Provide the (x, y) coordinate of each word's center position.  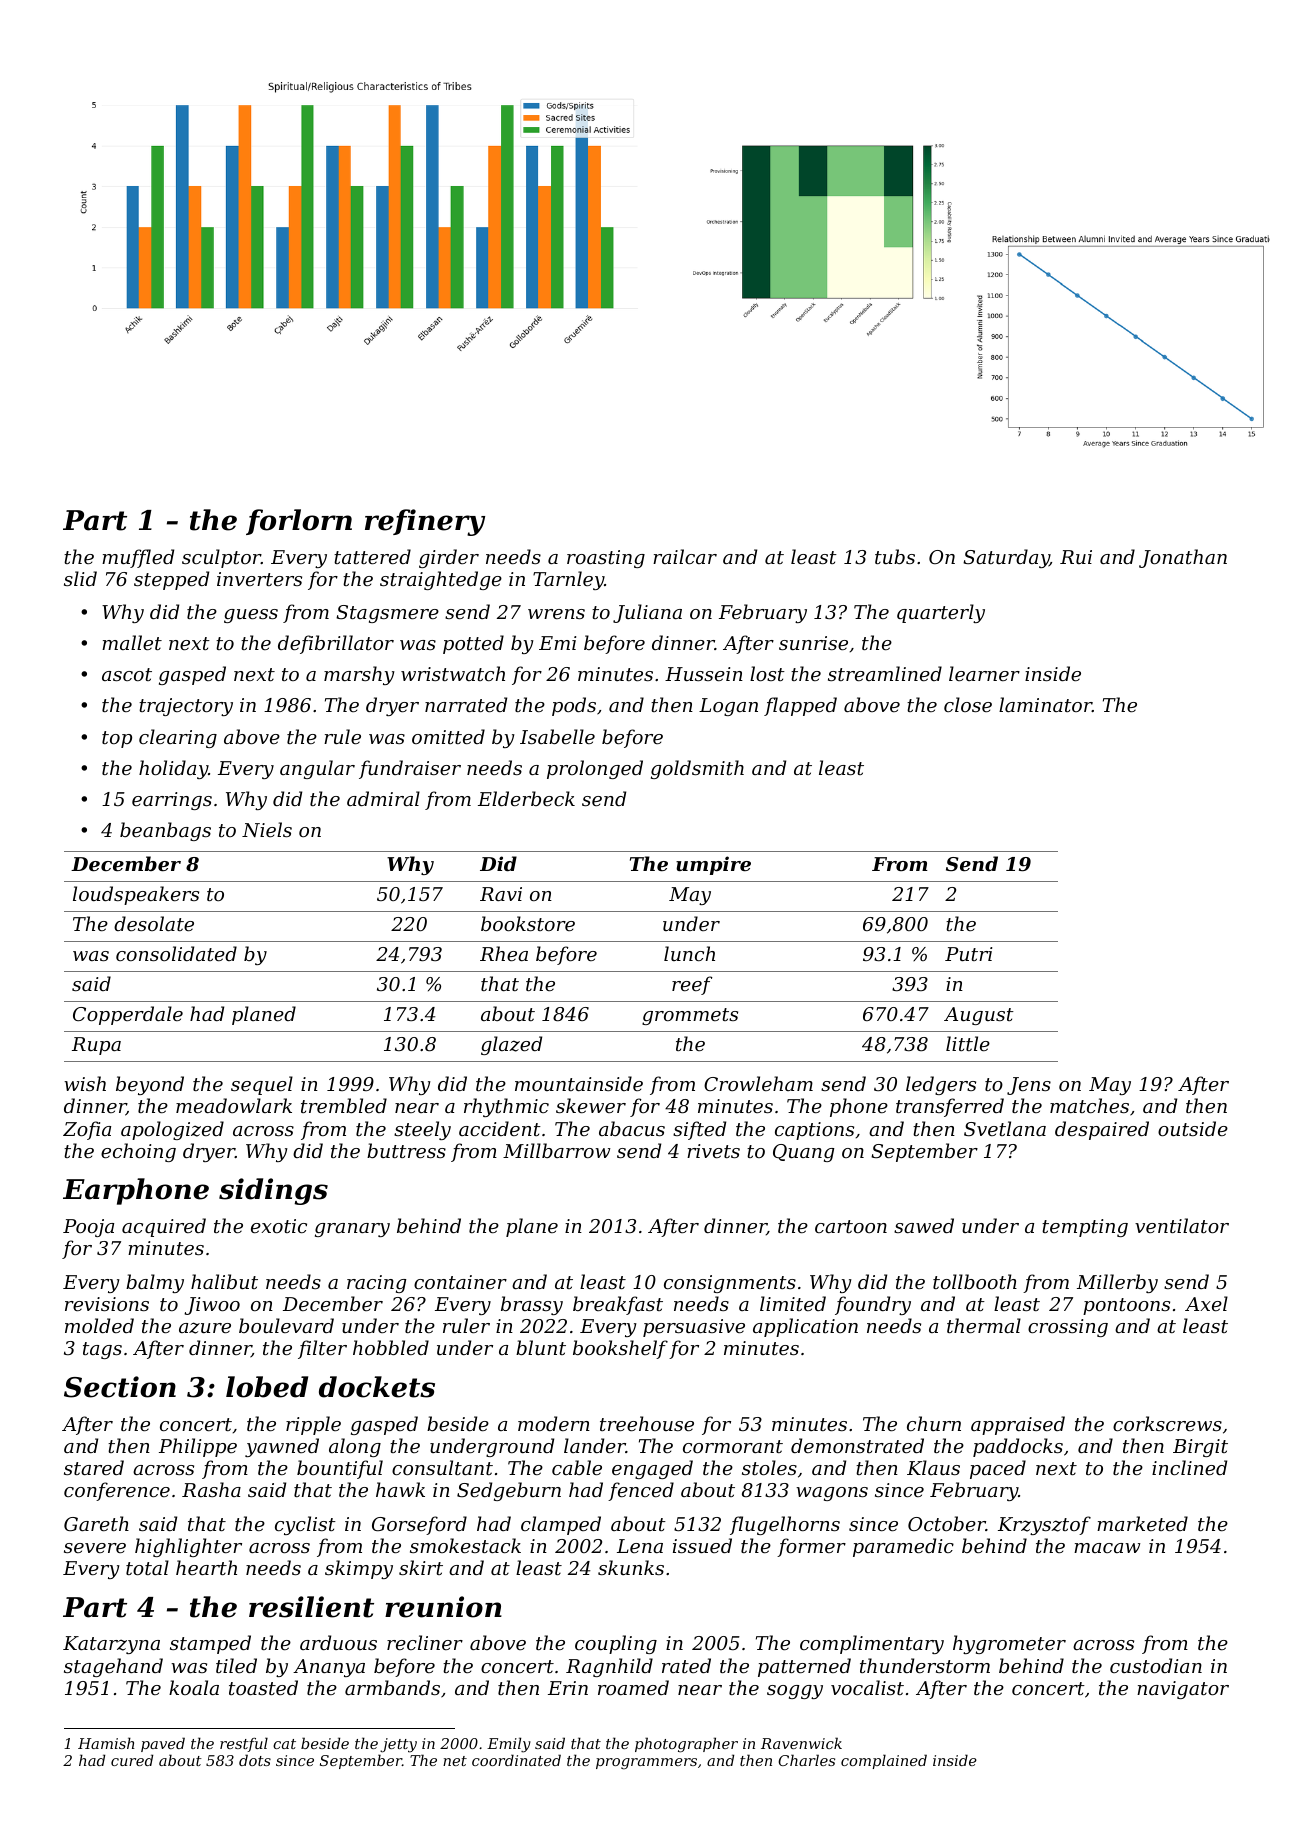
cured (132, 1760)
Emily (509, 1745)
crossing (1068, 1328)
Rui (1076, 557)
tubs (895, 556)
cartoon (851, 1226)
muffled (138, 558)
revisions (107, 1304)
